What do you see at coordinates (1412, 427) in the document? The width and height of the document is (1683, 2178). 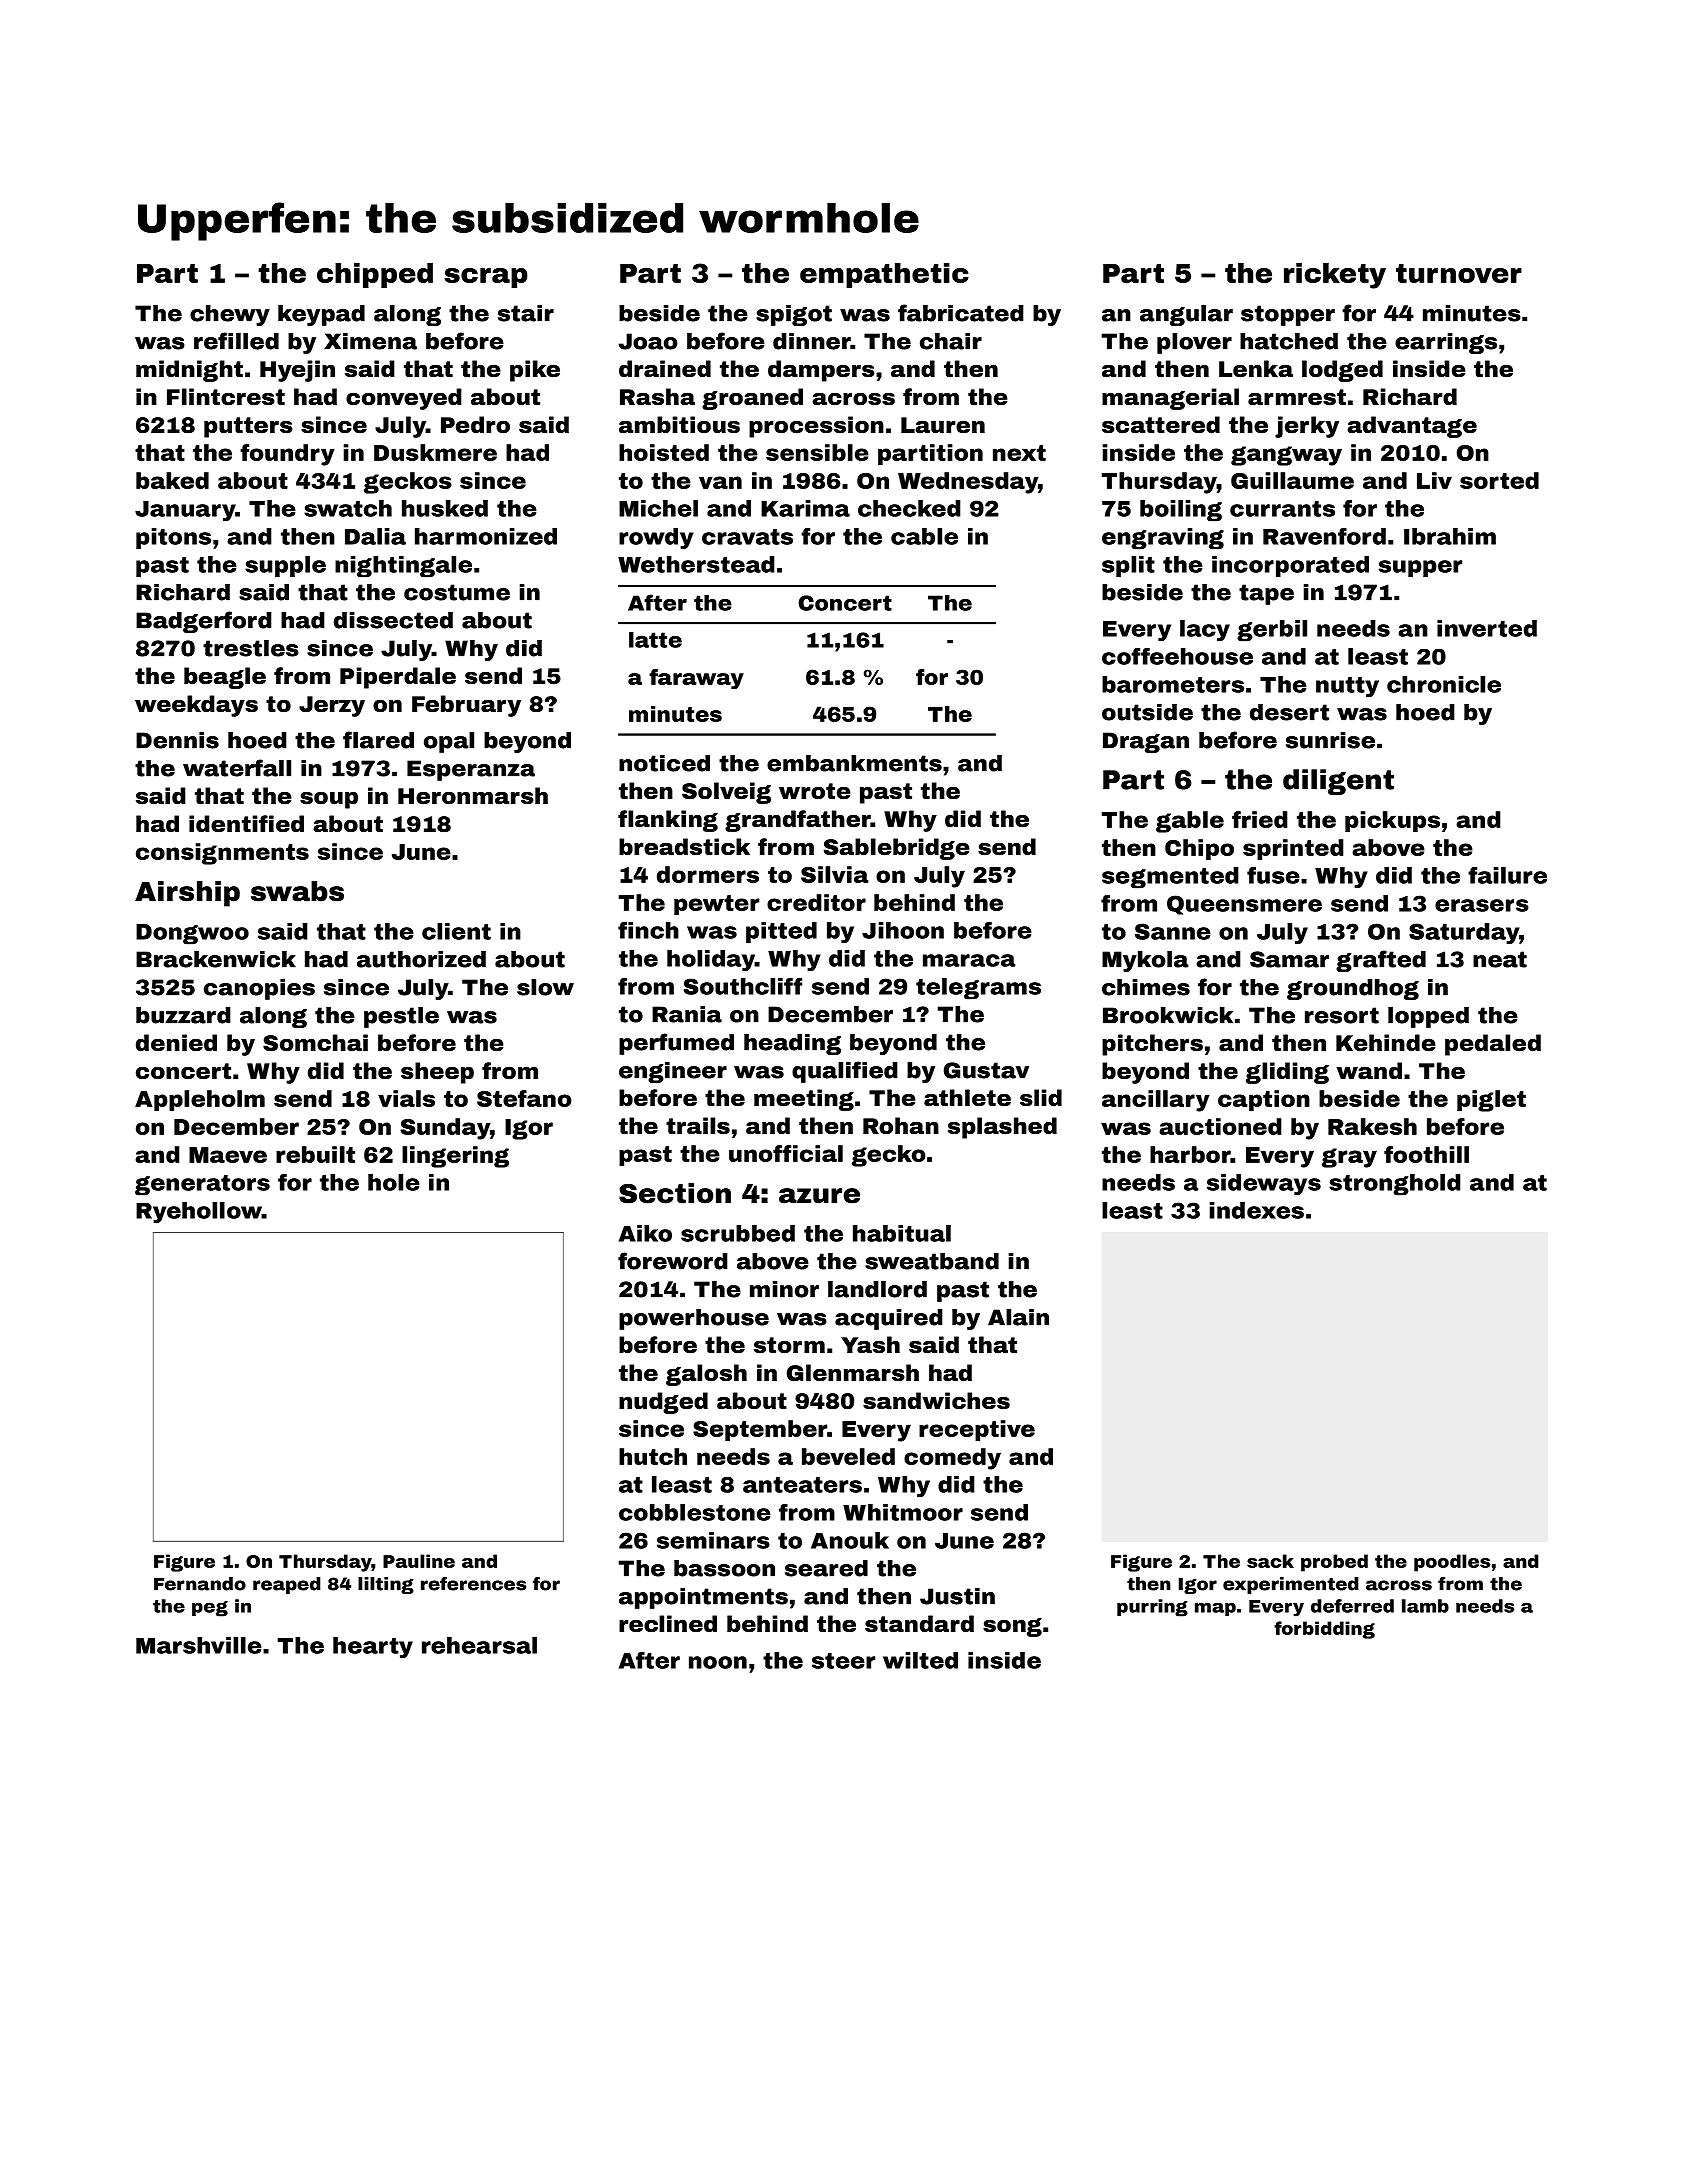 I see `advantage` at bounding box center [1412, 427].
